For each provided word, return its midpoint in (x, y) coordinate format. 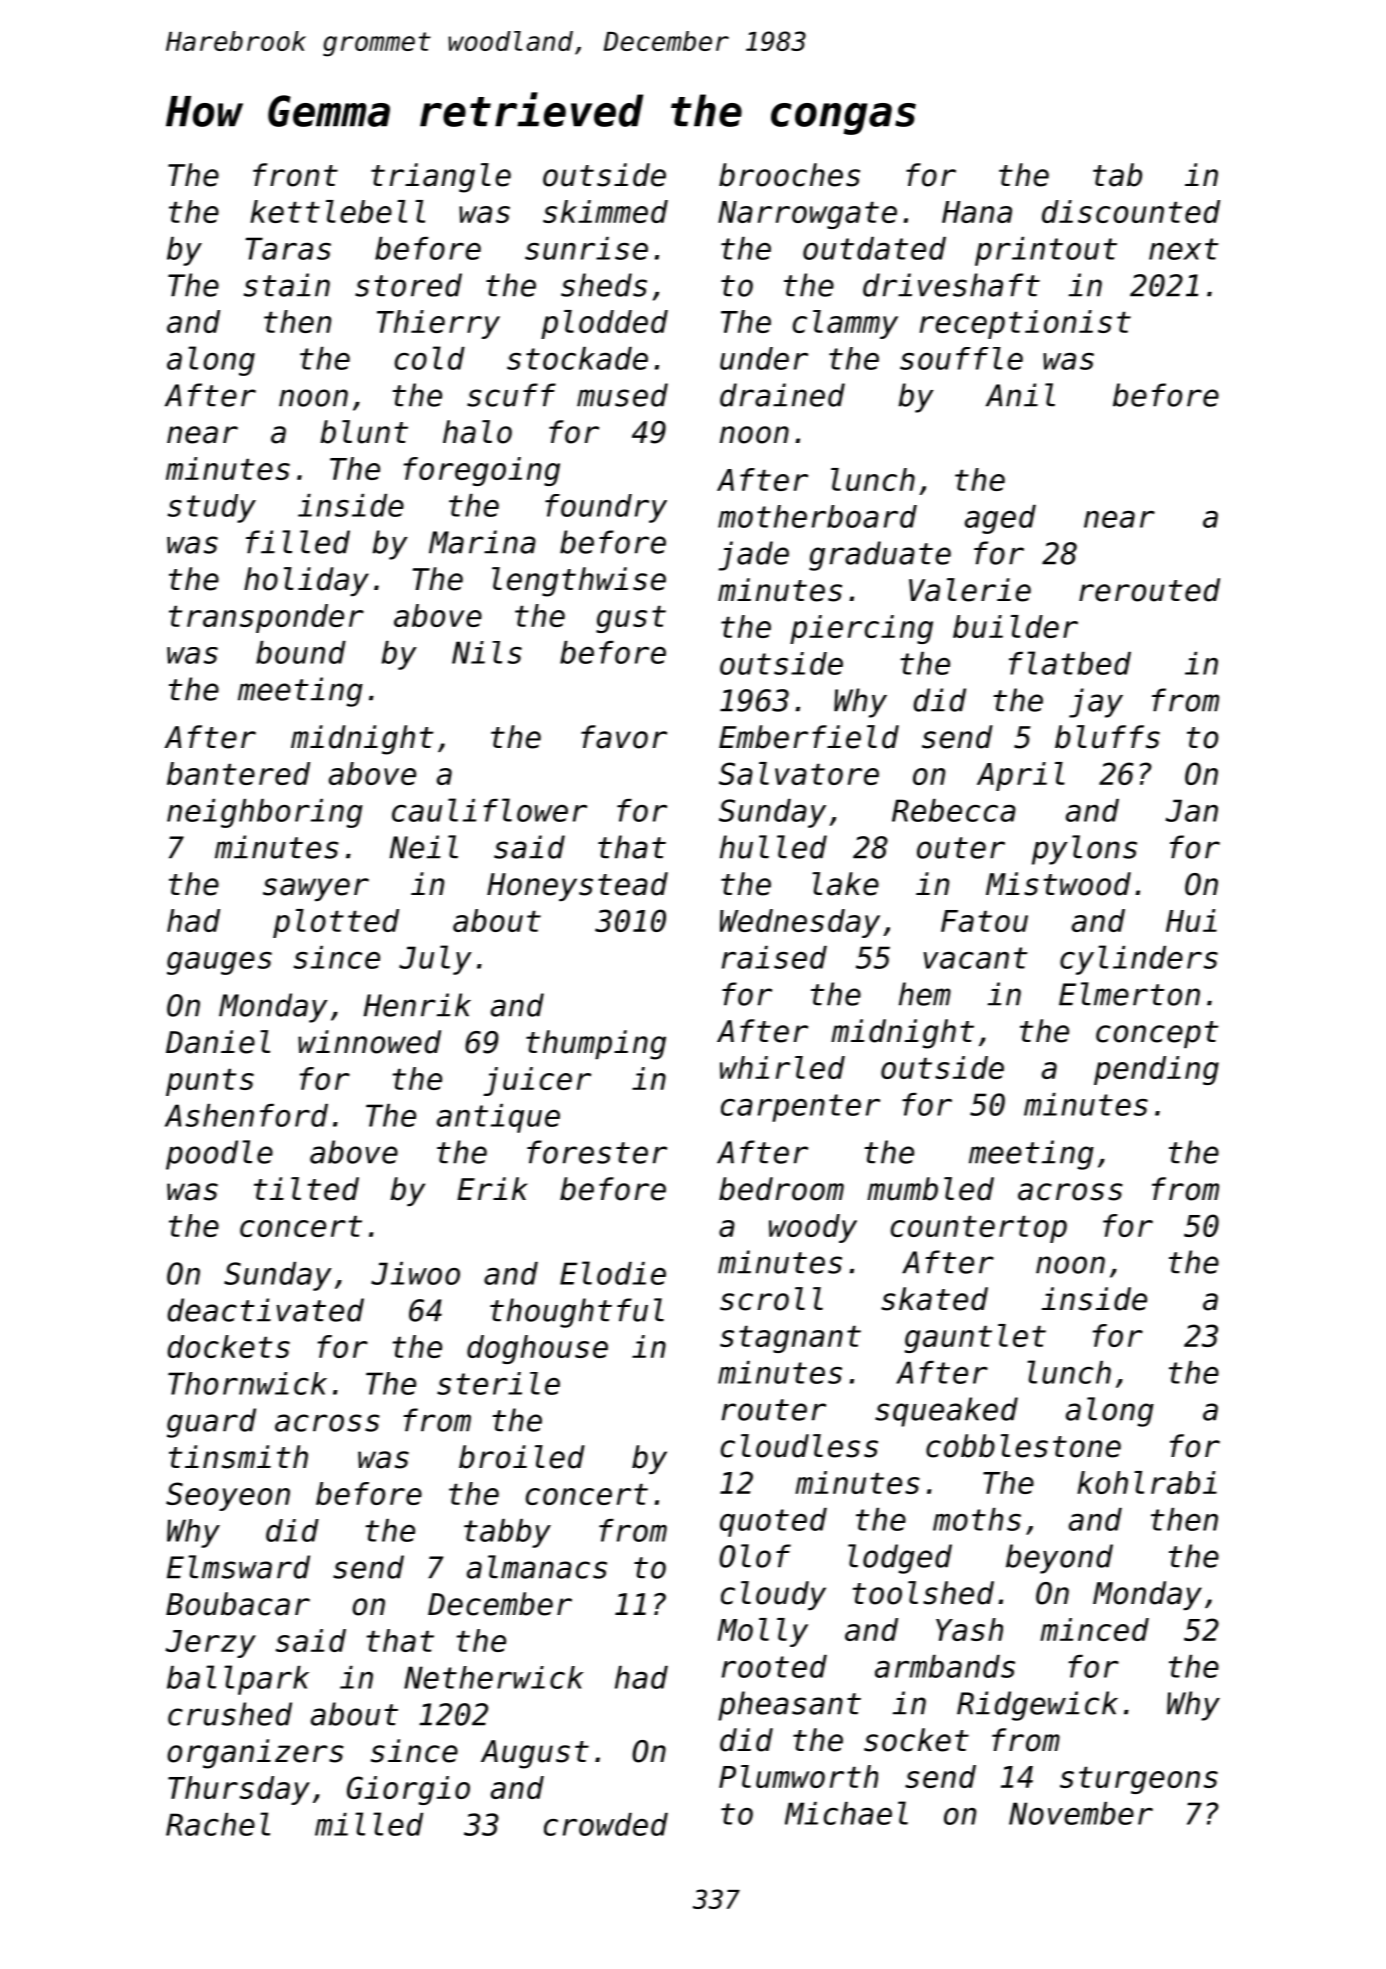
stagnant (790, 1339)
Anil (1020, 395)
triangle (441, 178)
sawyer (316, 889)
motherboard (817, 516)
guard (211, 1423)
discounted (1131, 211)
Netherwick (494, 1677)
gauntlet (975, 1338)
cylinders (1139, 960)
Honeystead (577, 886)
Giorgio (408, 1790)
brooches (789, 175)
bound (301, 652)
